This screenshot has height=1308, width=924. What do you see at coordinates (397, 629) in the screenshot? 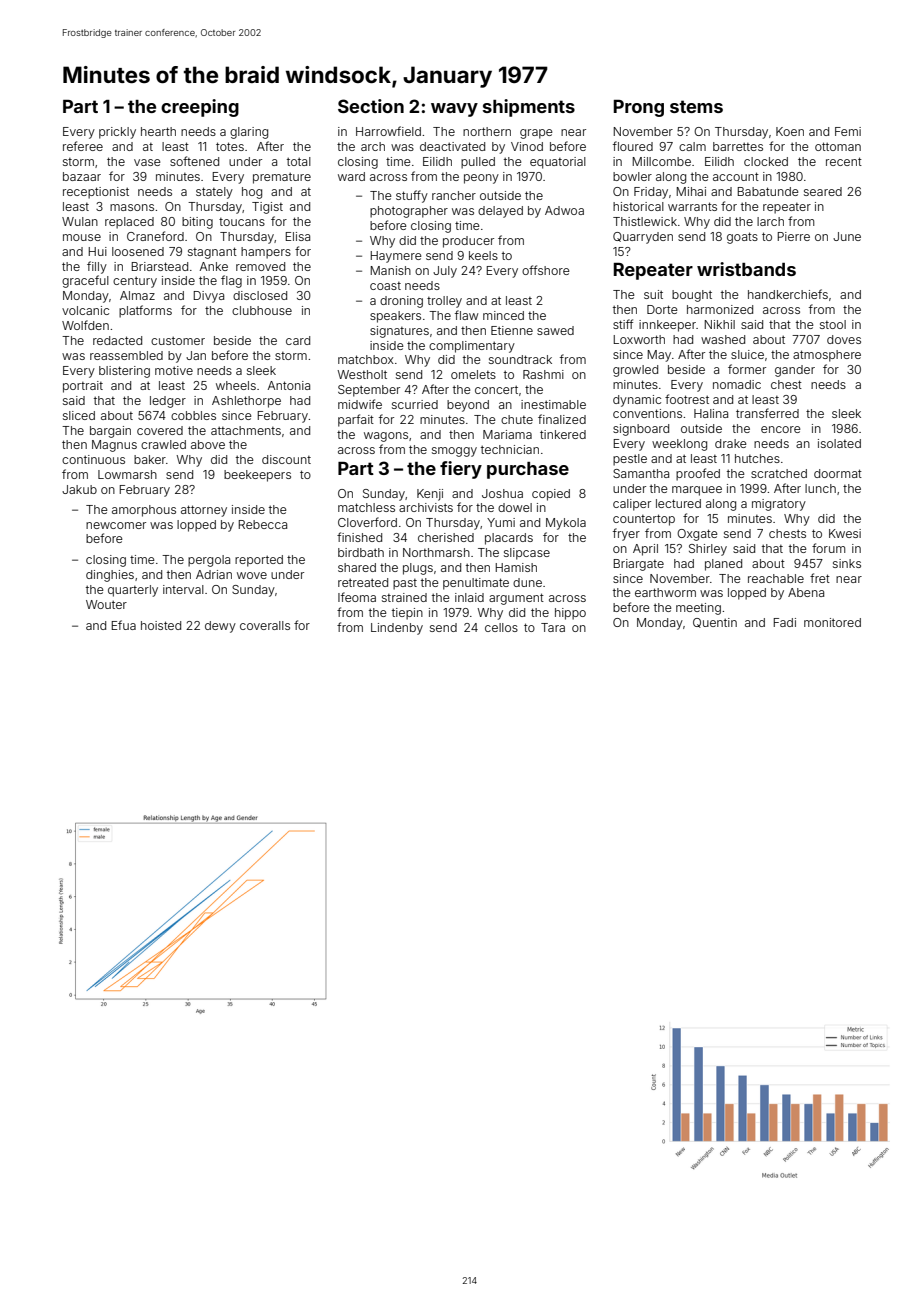
I see `Lindenby` at bounding box center [397, 629].
